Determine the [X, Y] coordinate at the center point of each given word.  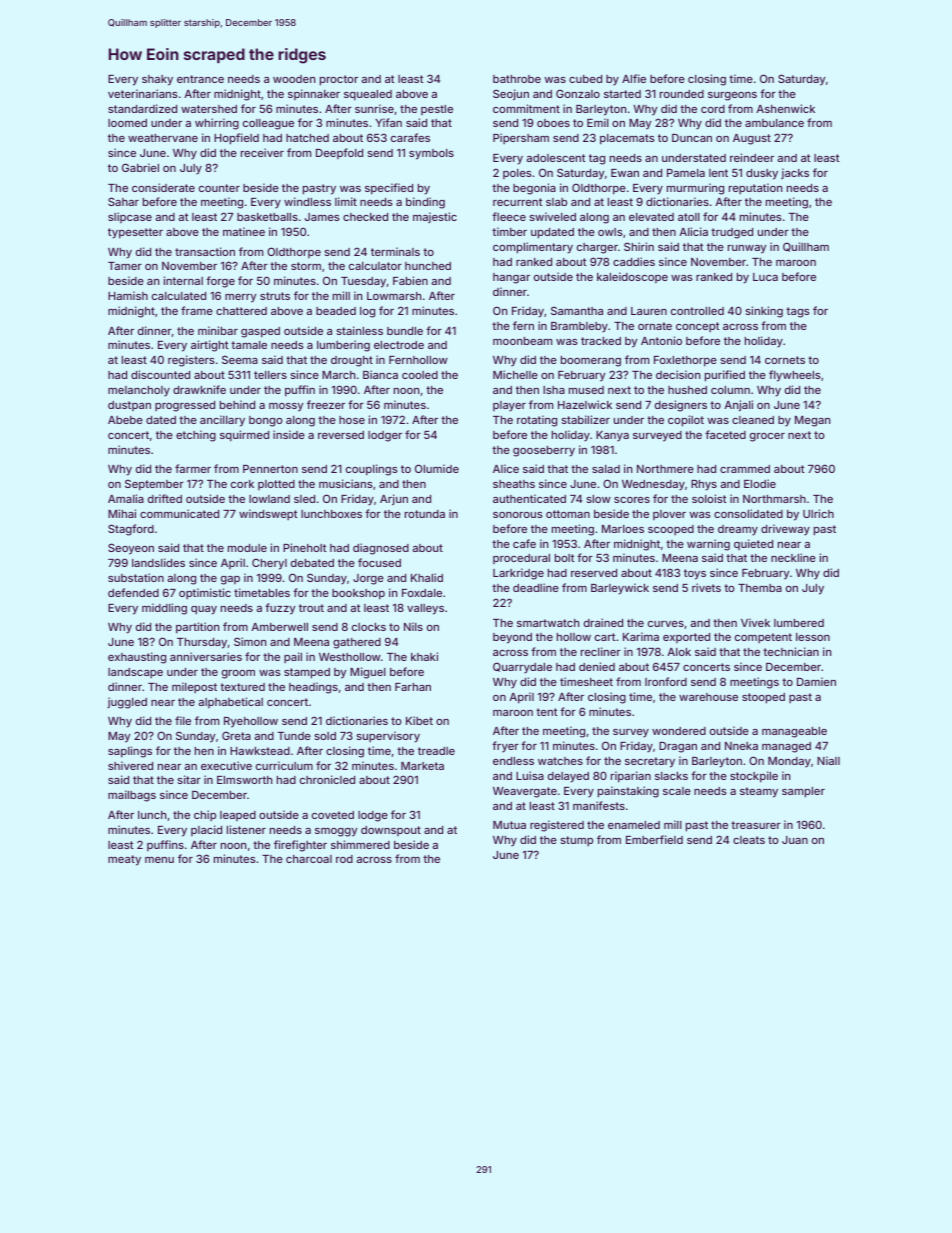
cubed [585, 79]
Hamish [128, 295]
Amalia [126, 498]
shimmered [360, 844]
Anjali [738, 406]
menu [159, 860]
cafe [524, 543]
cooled [420, 375]
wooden [294, 79]
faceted [725, 434]
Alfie [634, 78]
